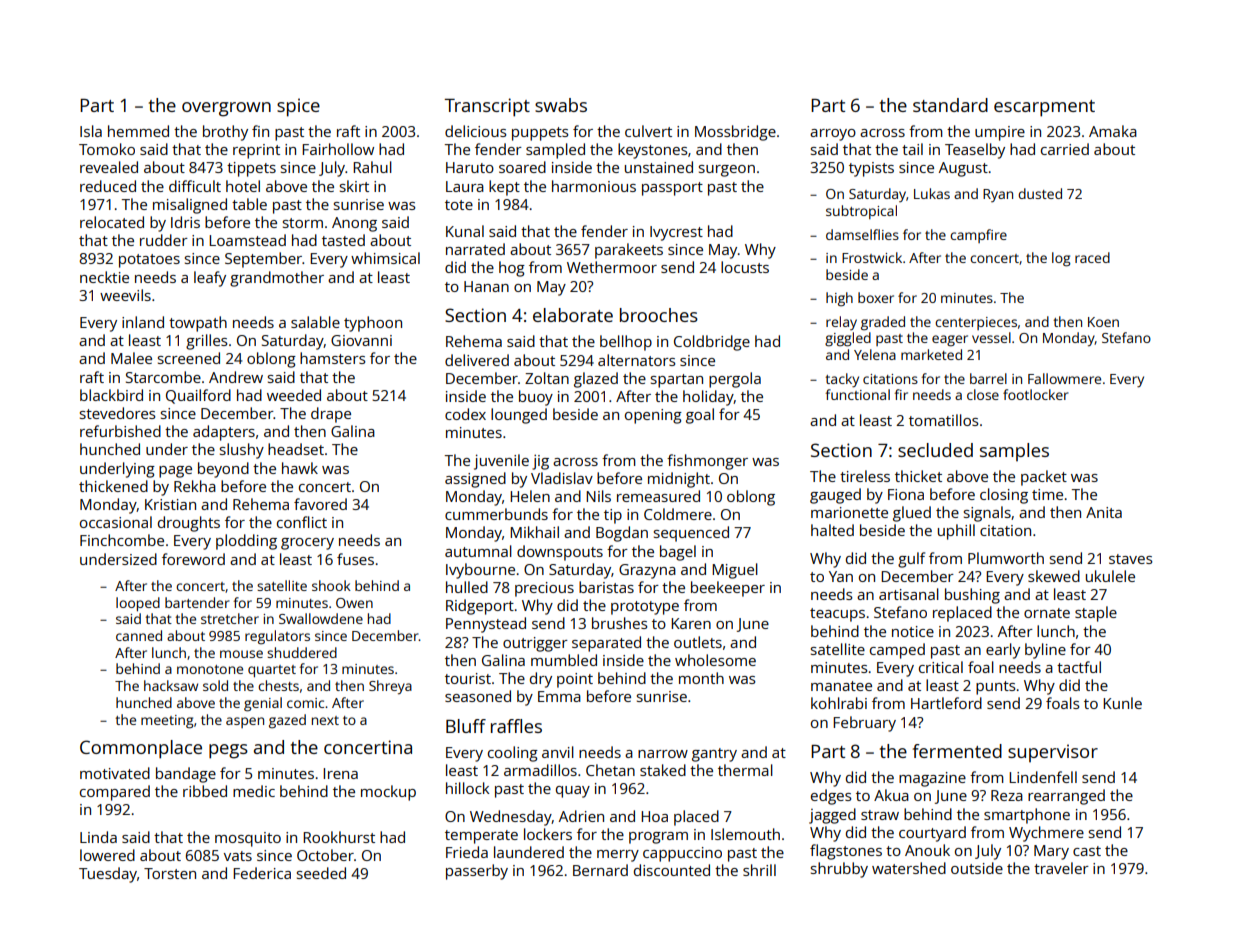 This screenshot has width=1233, height=952. Describe the element at coordinates (465, 231) in the screenshot. I see `Kunal` at that location.
